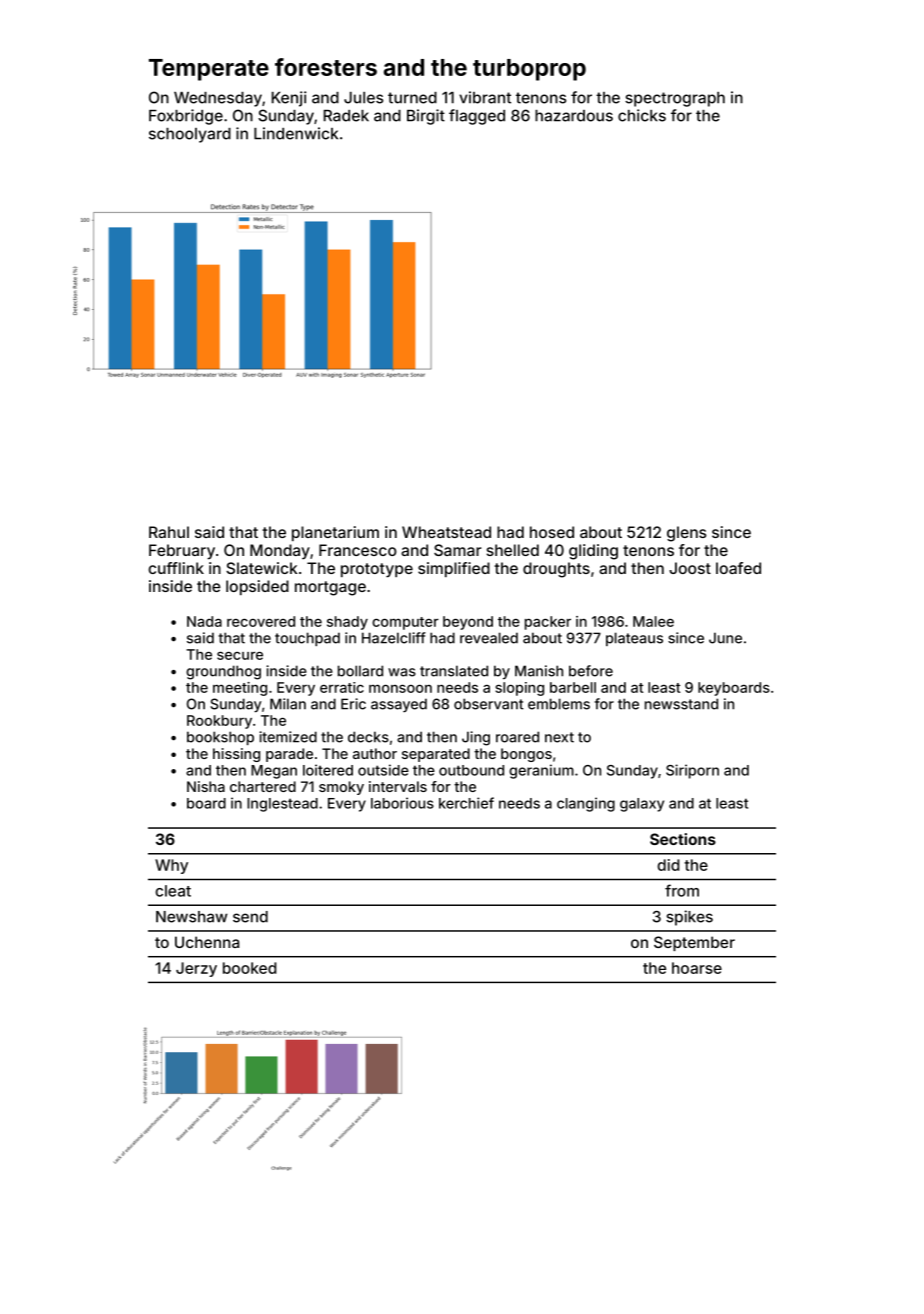 The image size is (924, 1314). I want to click on glens, so click(686, 534).
